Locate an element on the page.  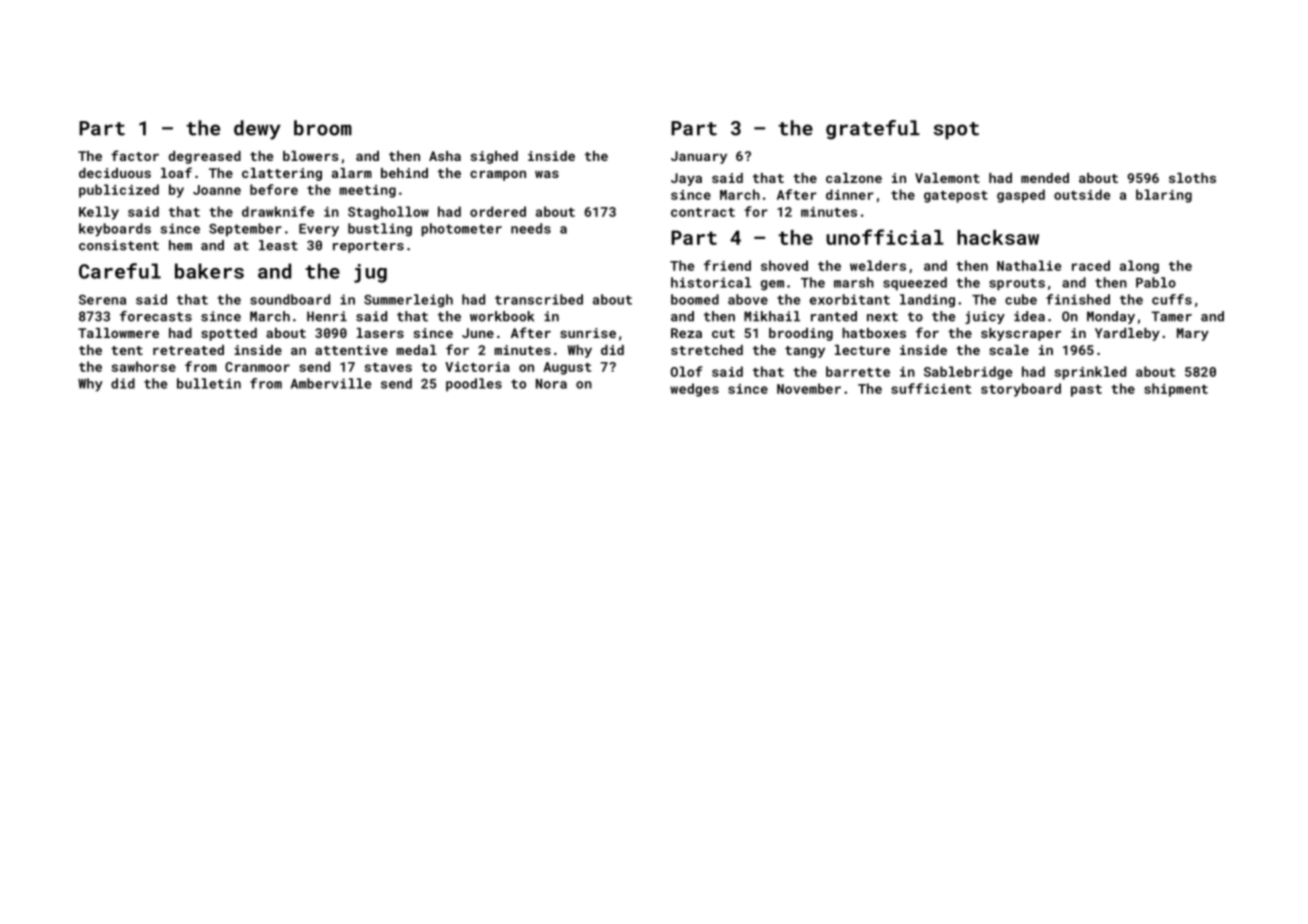
dewy is located at coordinates (257, 130).
